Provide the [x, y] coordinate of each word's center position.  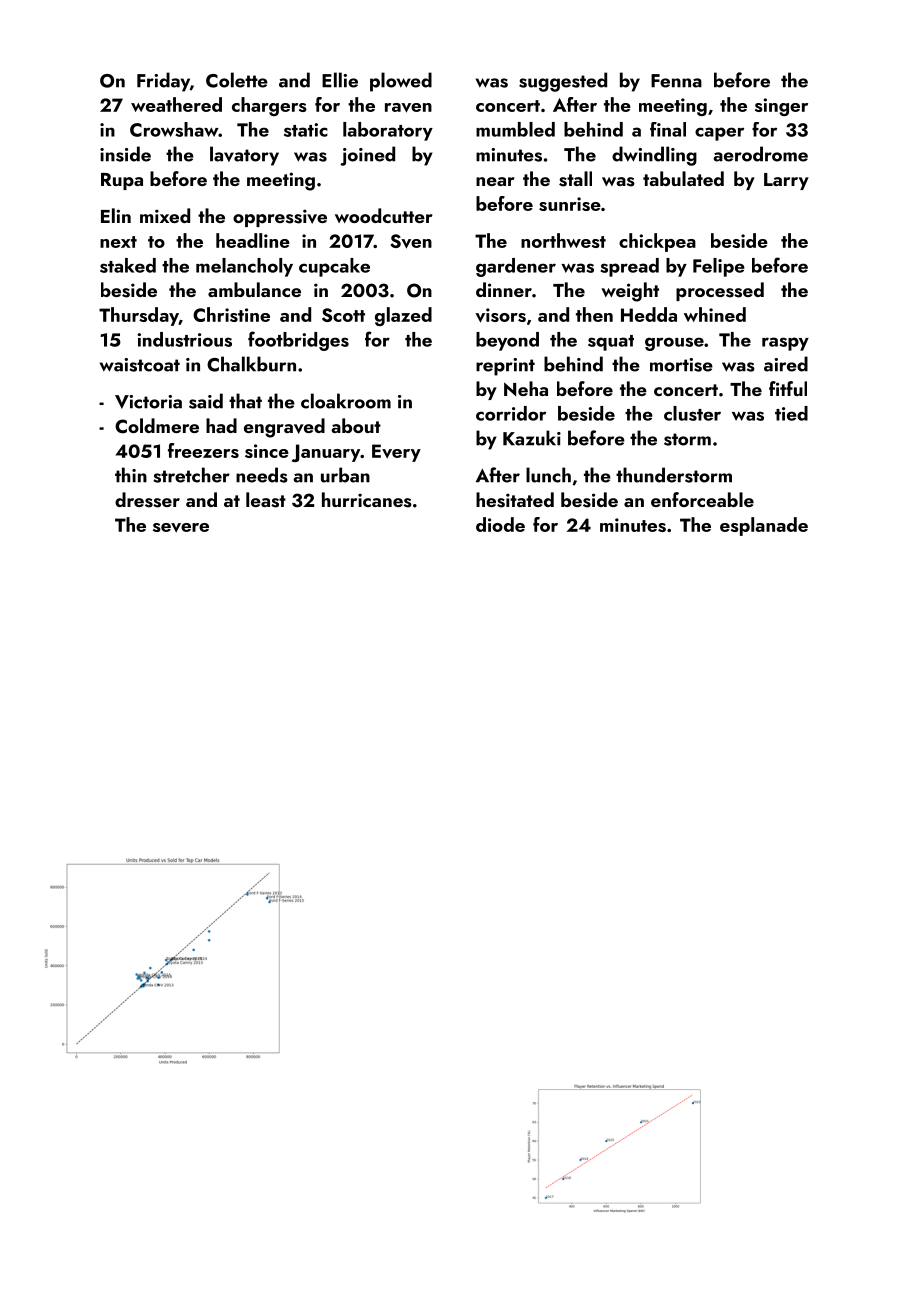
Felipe [719, 267]
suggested [563, 82]
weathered [176, 104]
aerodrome [760, 154]
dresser [147, 500]
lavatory [244, 156]
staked [128, 265]
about [356, 425]
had [221, 425]
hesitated [515, 500]
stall [575, 179]
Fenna [676, 81]
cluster [692, 413]
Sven [411, 241]
